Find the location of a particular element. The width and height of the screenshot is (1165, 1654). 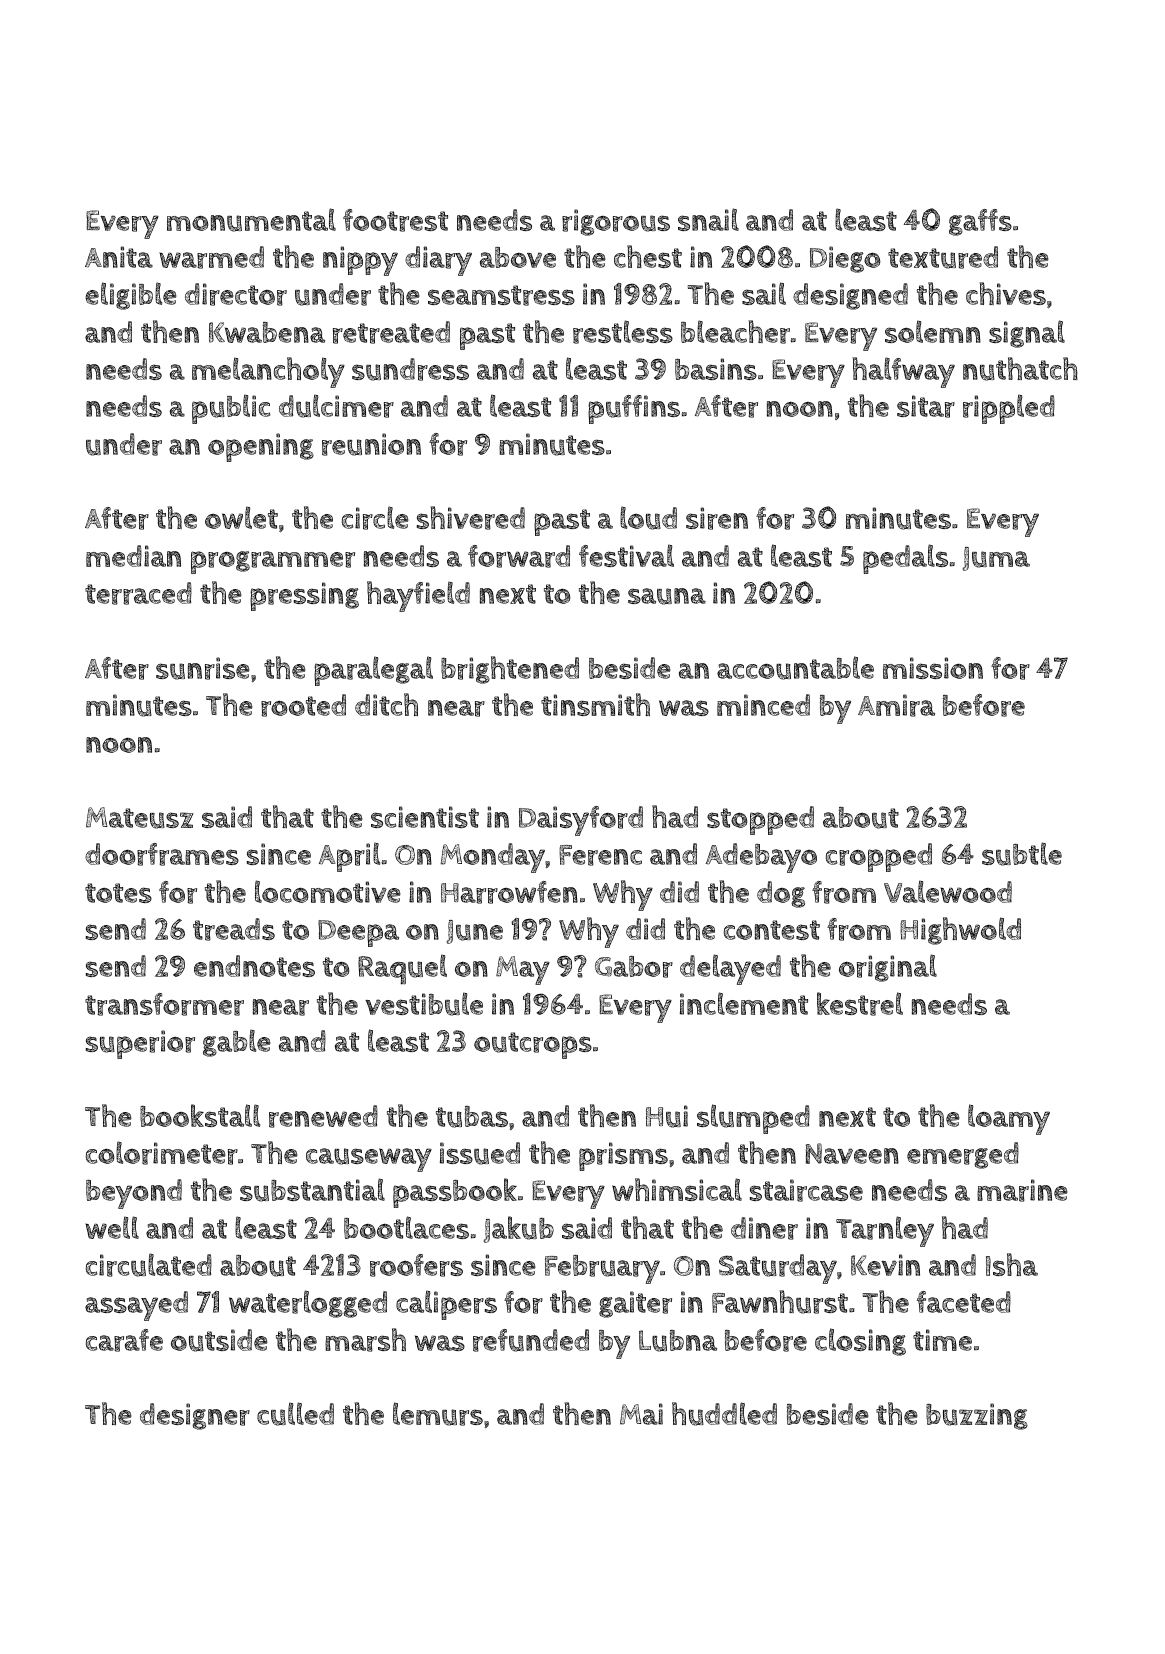

accountable is located at coordinates (795, 668).
